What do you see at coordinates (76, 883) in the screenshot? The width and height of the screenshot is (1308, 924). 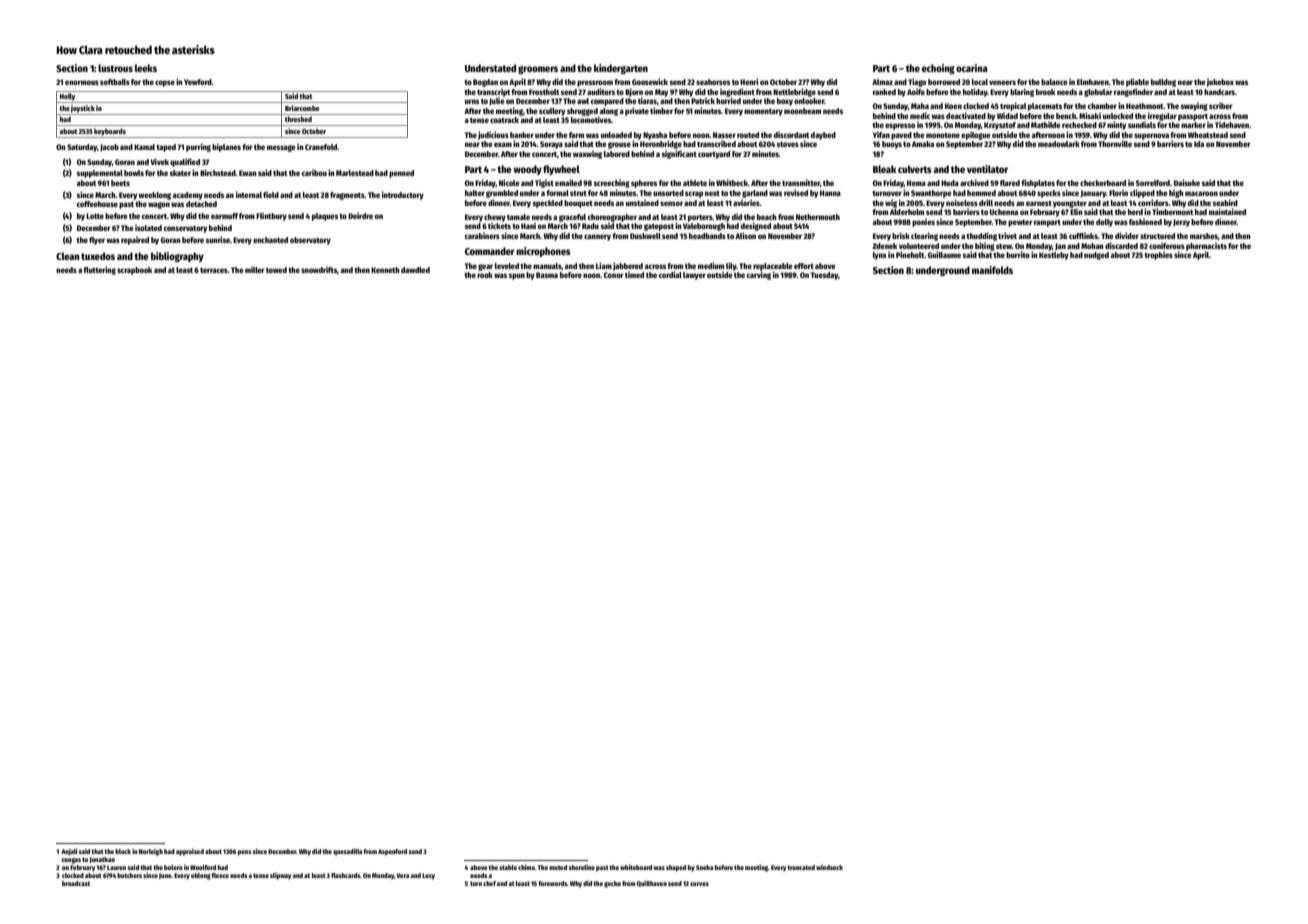 I see `broadcast` at bounding box center [76, 883].
